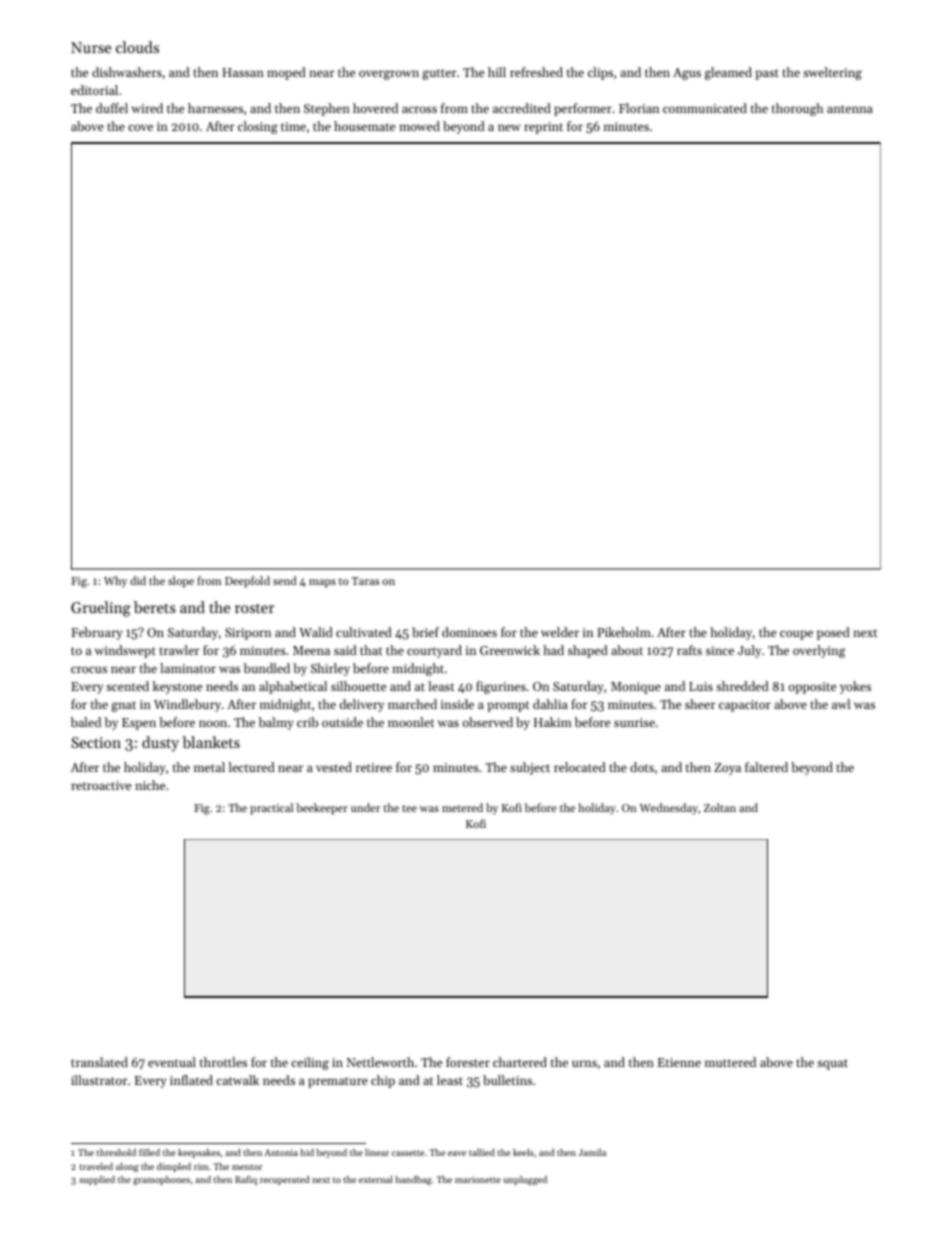 This screenshot has height=1233, width=952. Describe the element at coordinates (462, 807) in the screenshot. I see `metered` at that location.
